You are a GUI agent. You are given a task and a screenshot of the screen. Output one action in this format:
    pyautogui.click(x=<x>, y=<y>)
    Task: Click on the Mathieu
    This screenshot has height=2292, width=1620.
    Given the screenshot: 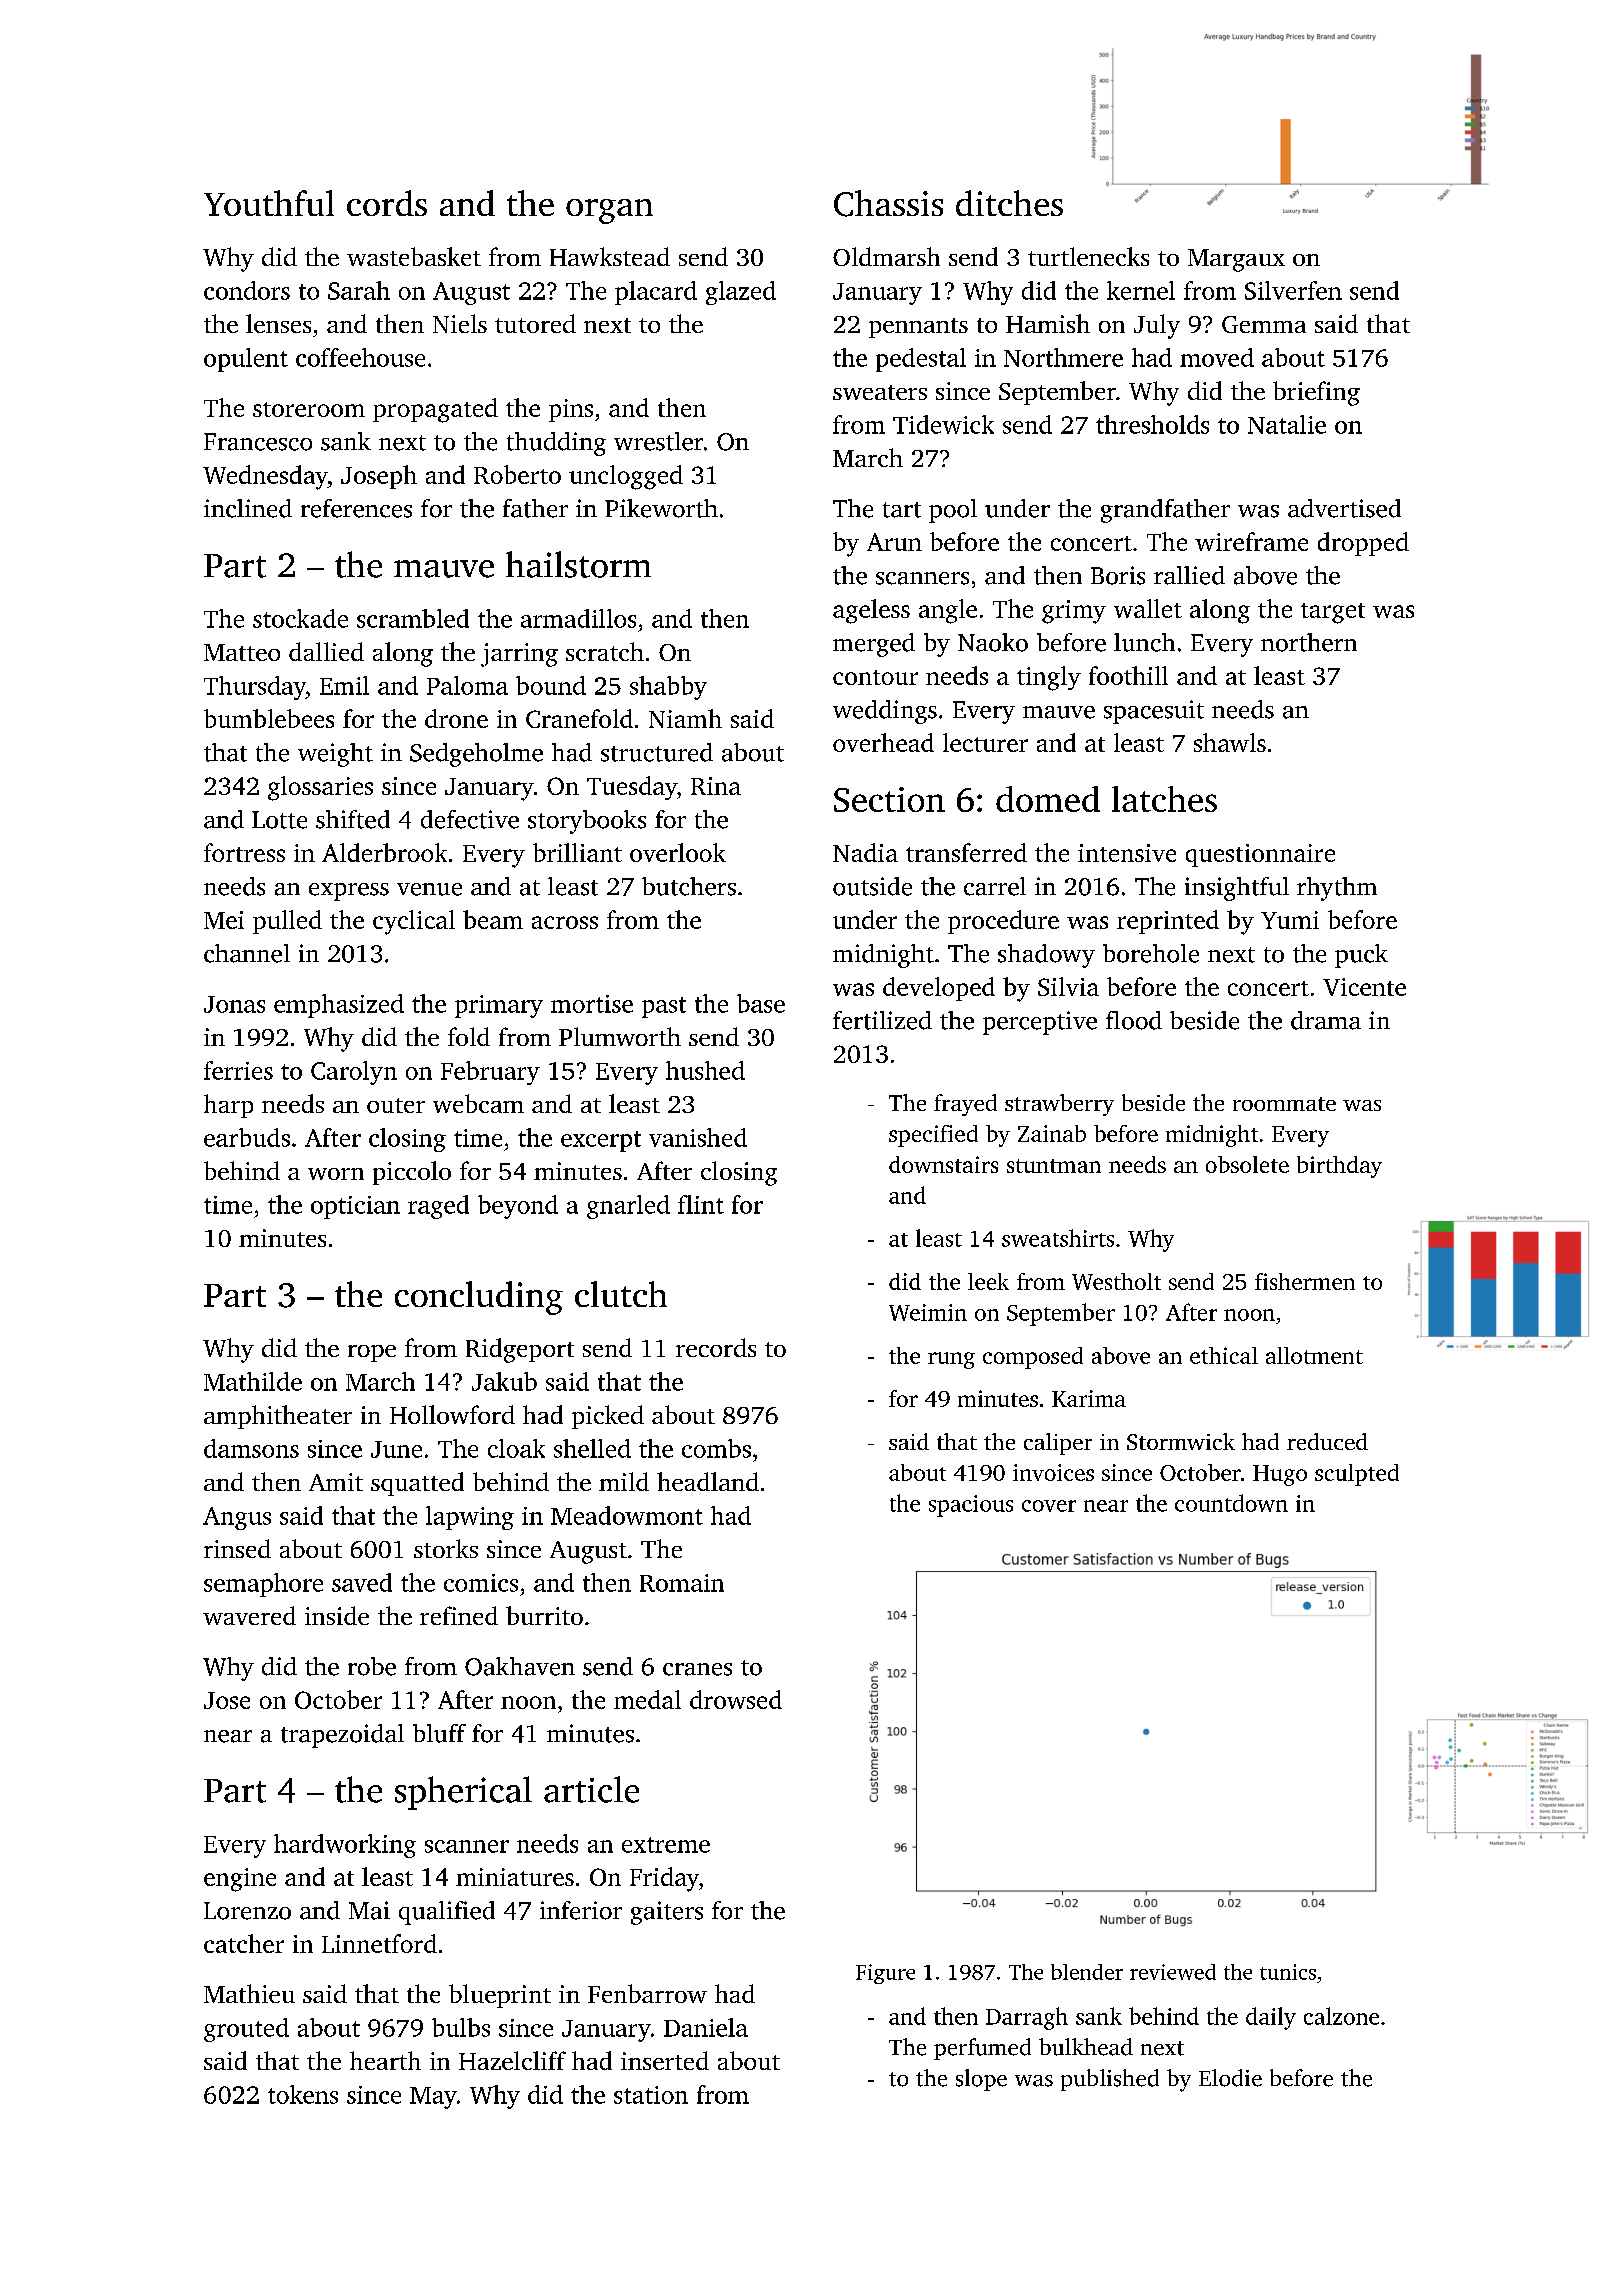 What is the action you would take?
    pyautogui.click(x=249, y=1993)
